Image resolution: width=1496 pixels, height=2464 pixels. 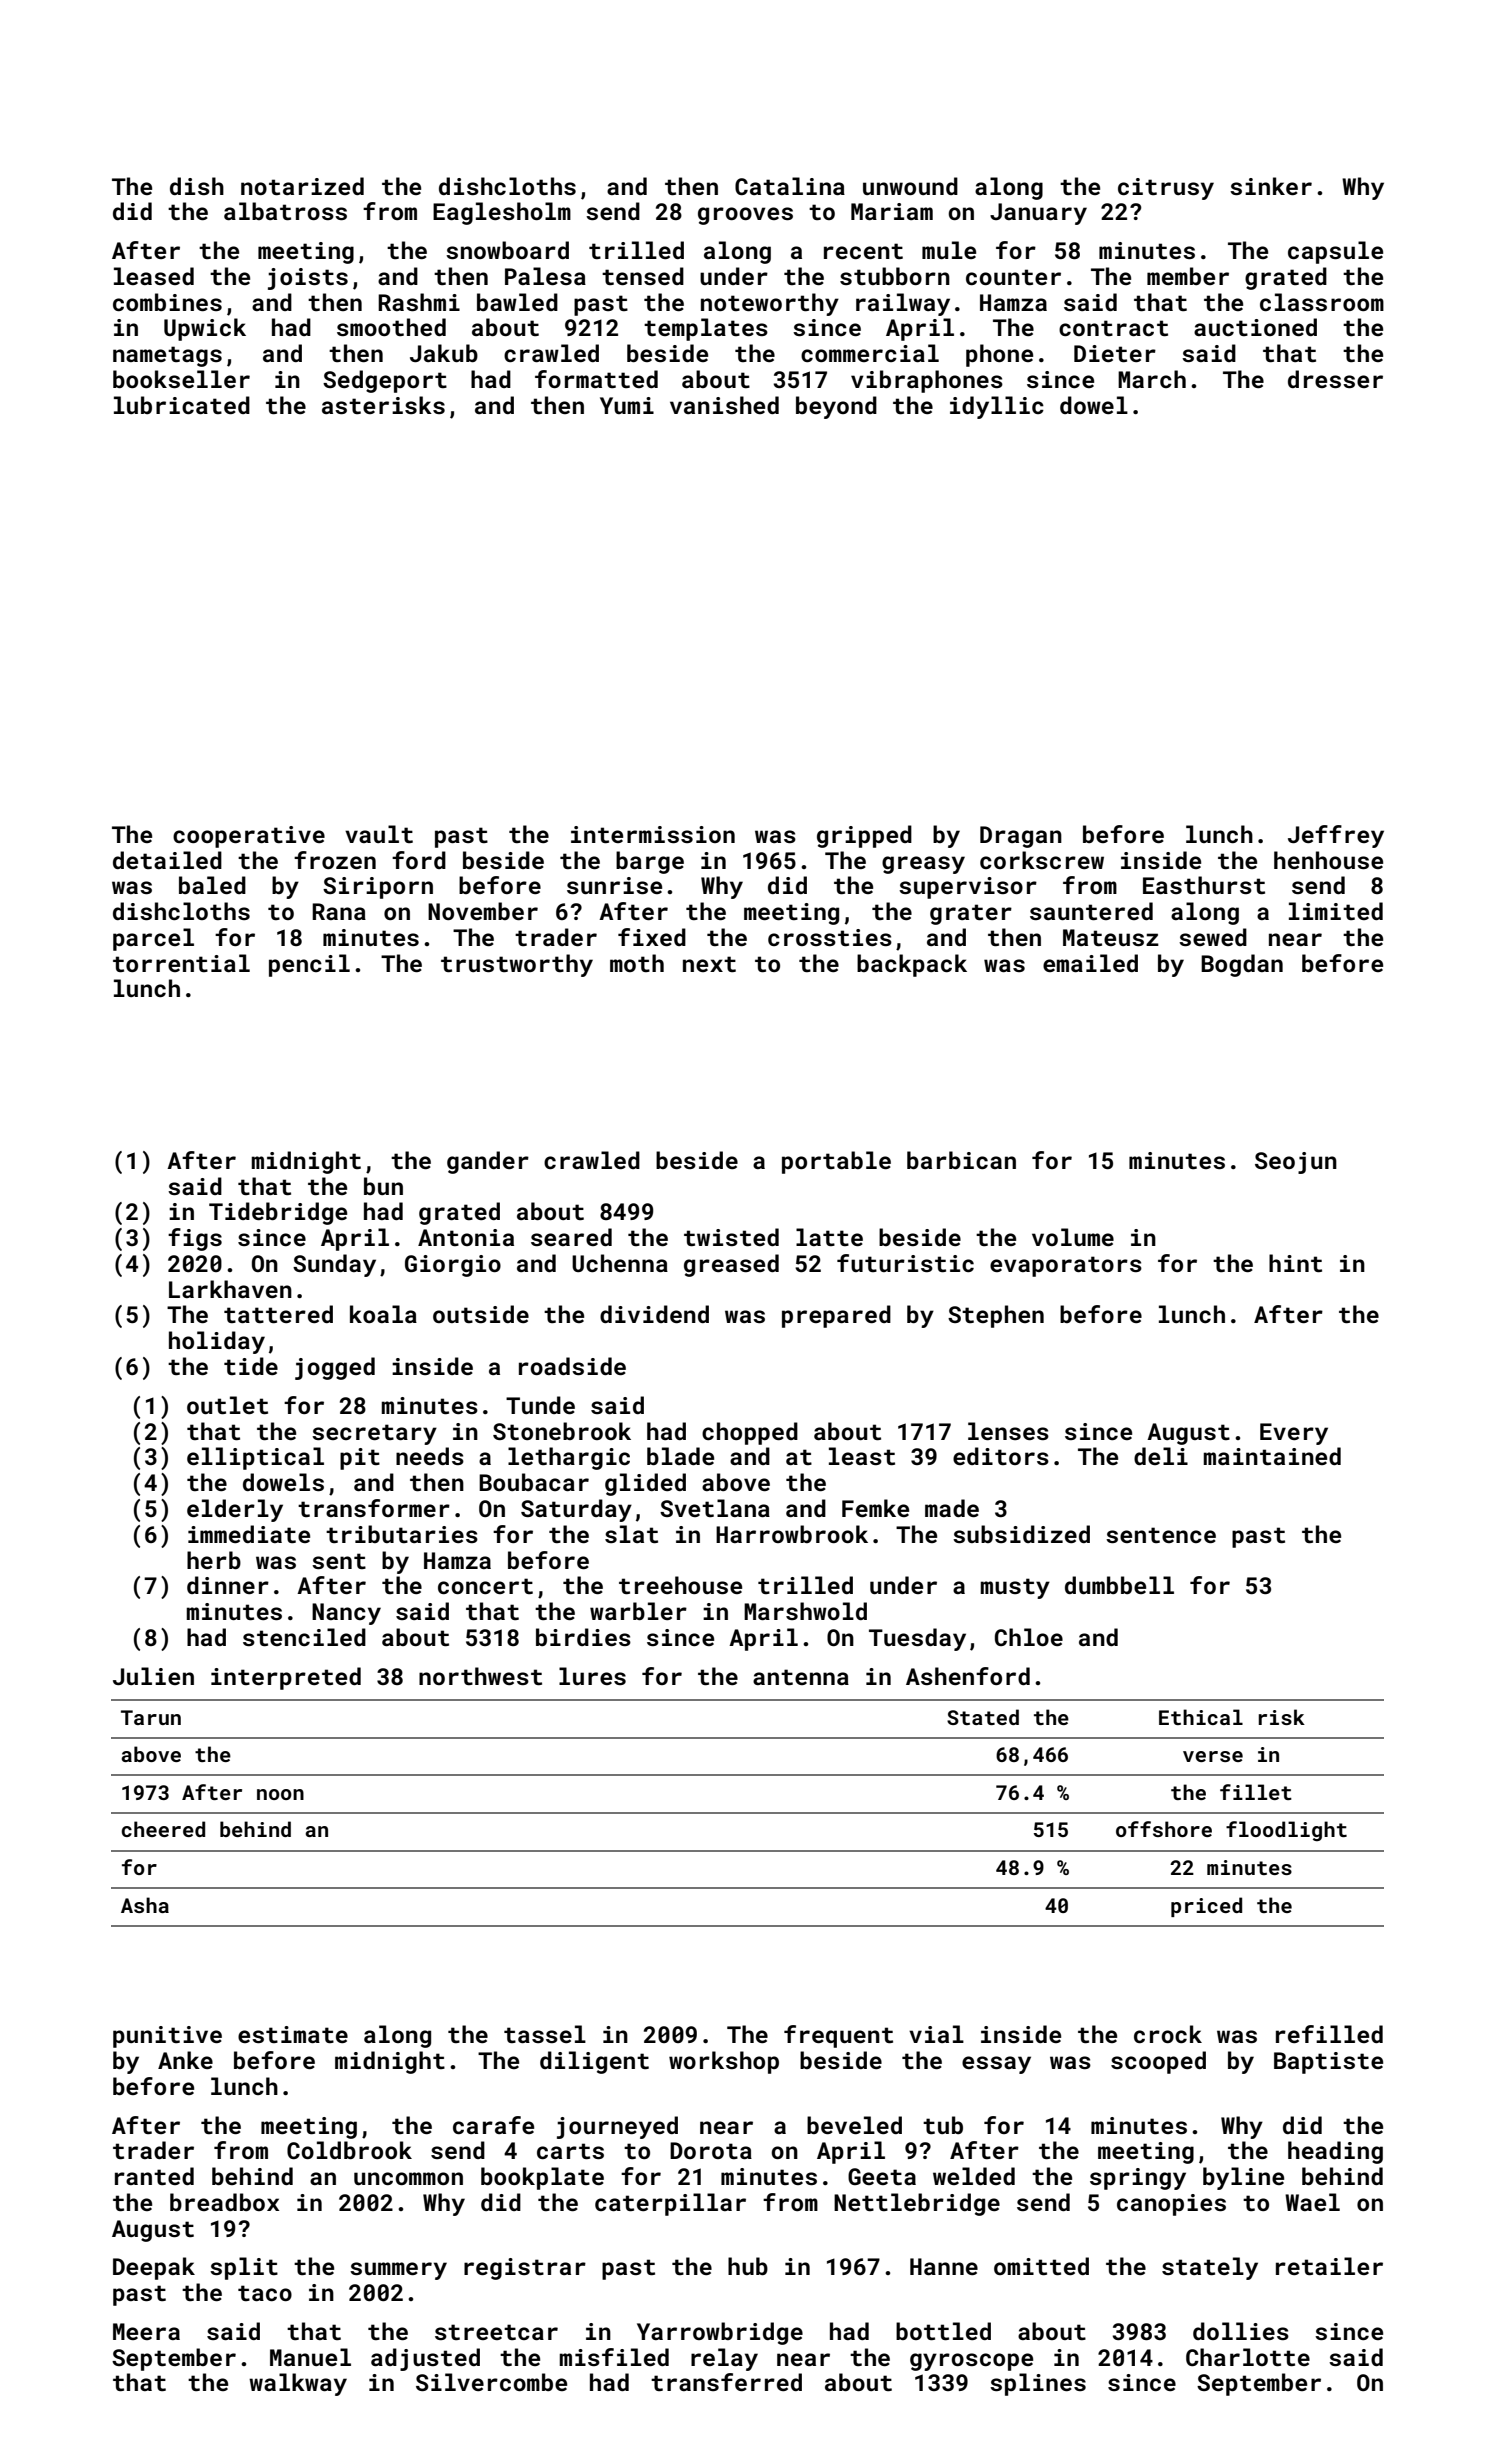 What do you see at coordinates (792, 1534) in the document?
I see `Harrowbrook` at bounding box center [792, 1534].
